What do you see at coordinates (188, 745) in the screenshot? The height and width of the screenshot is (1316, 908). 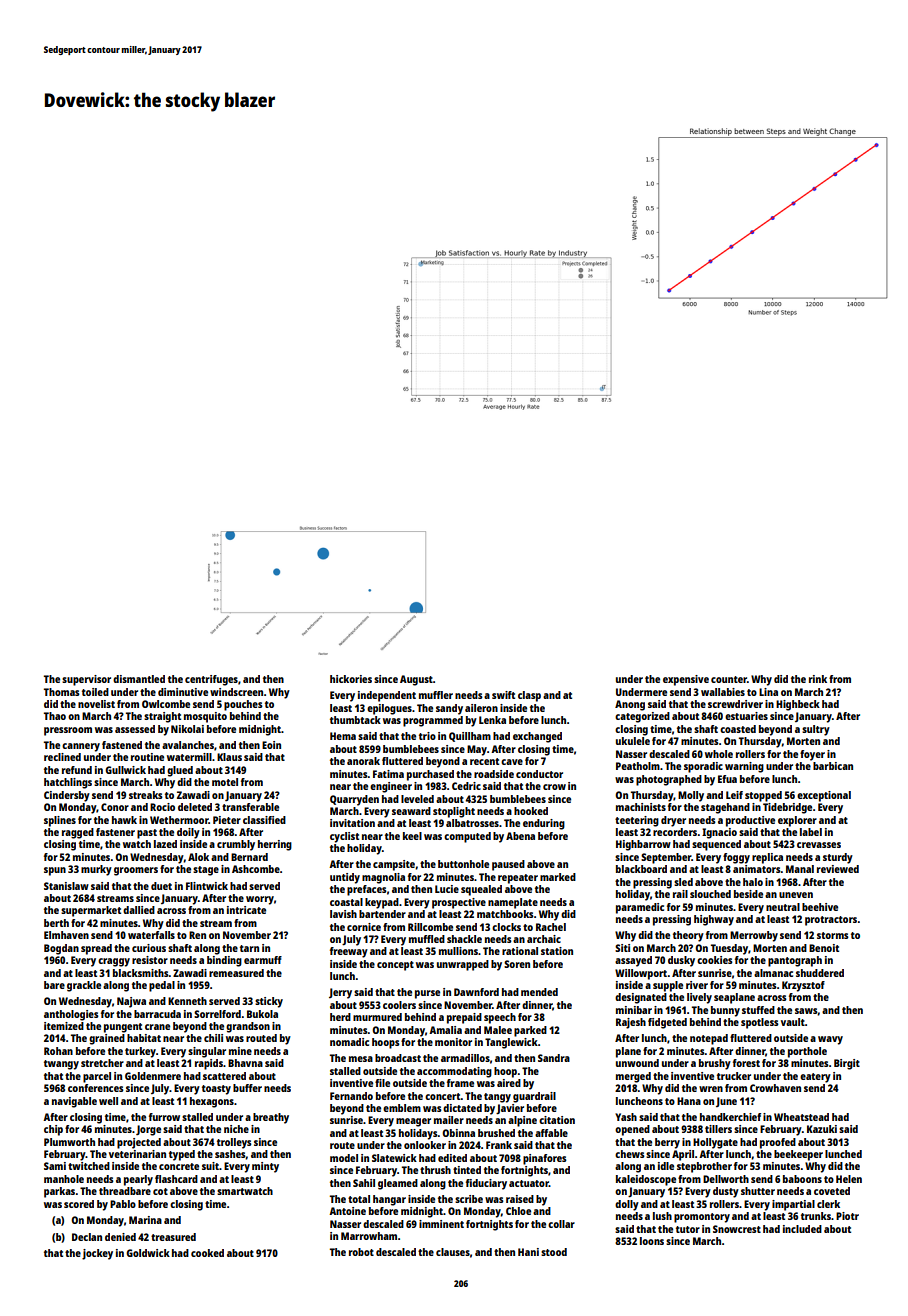 I see `avalanches` at bounding box center [188, 745].
